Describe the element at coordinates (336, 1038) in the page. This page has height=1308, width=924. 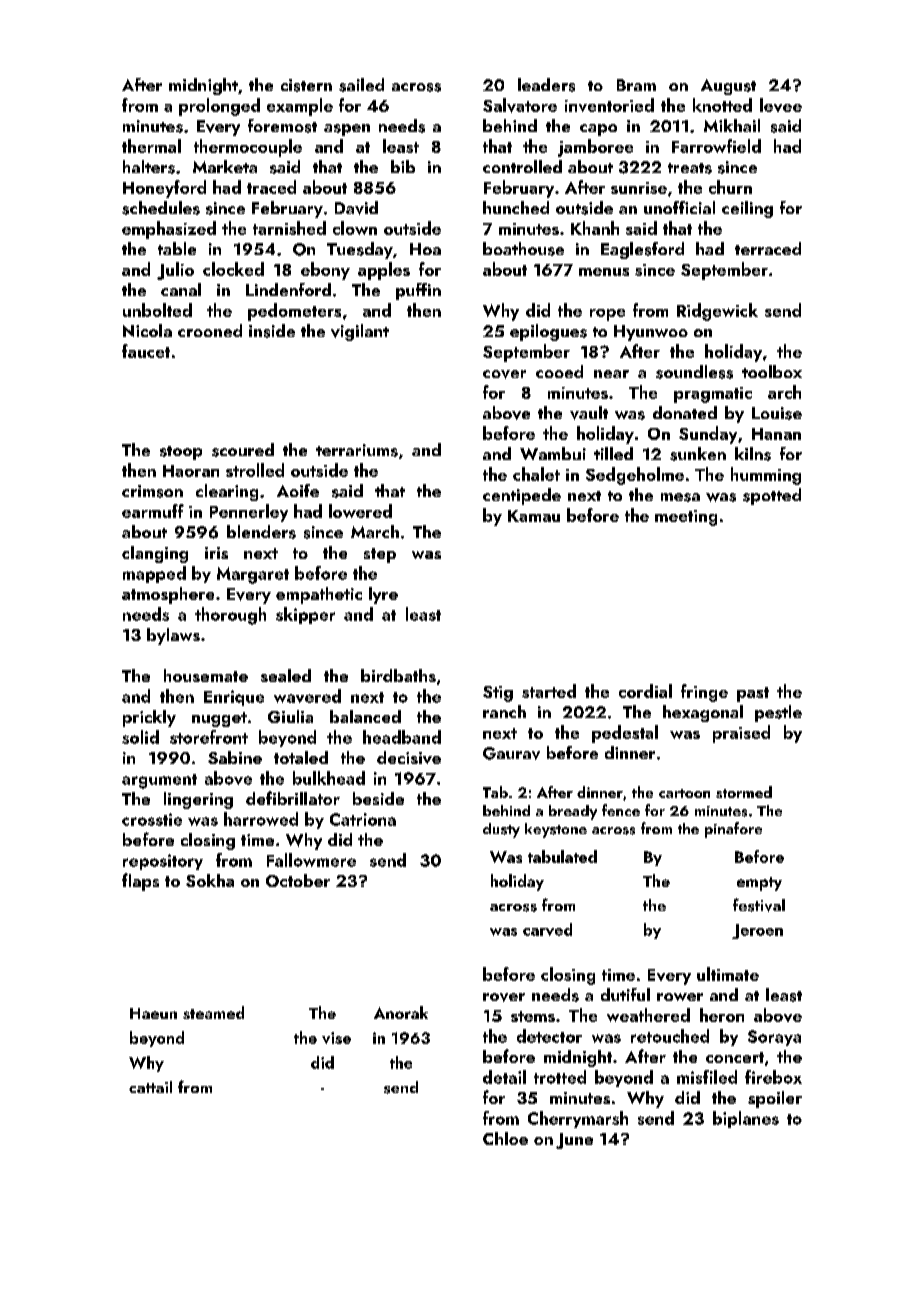
I see `vise` at that location.
